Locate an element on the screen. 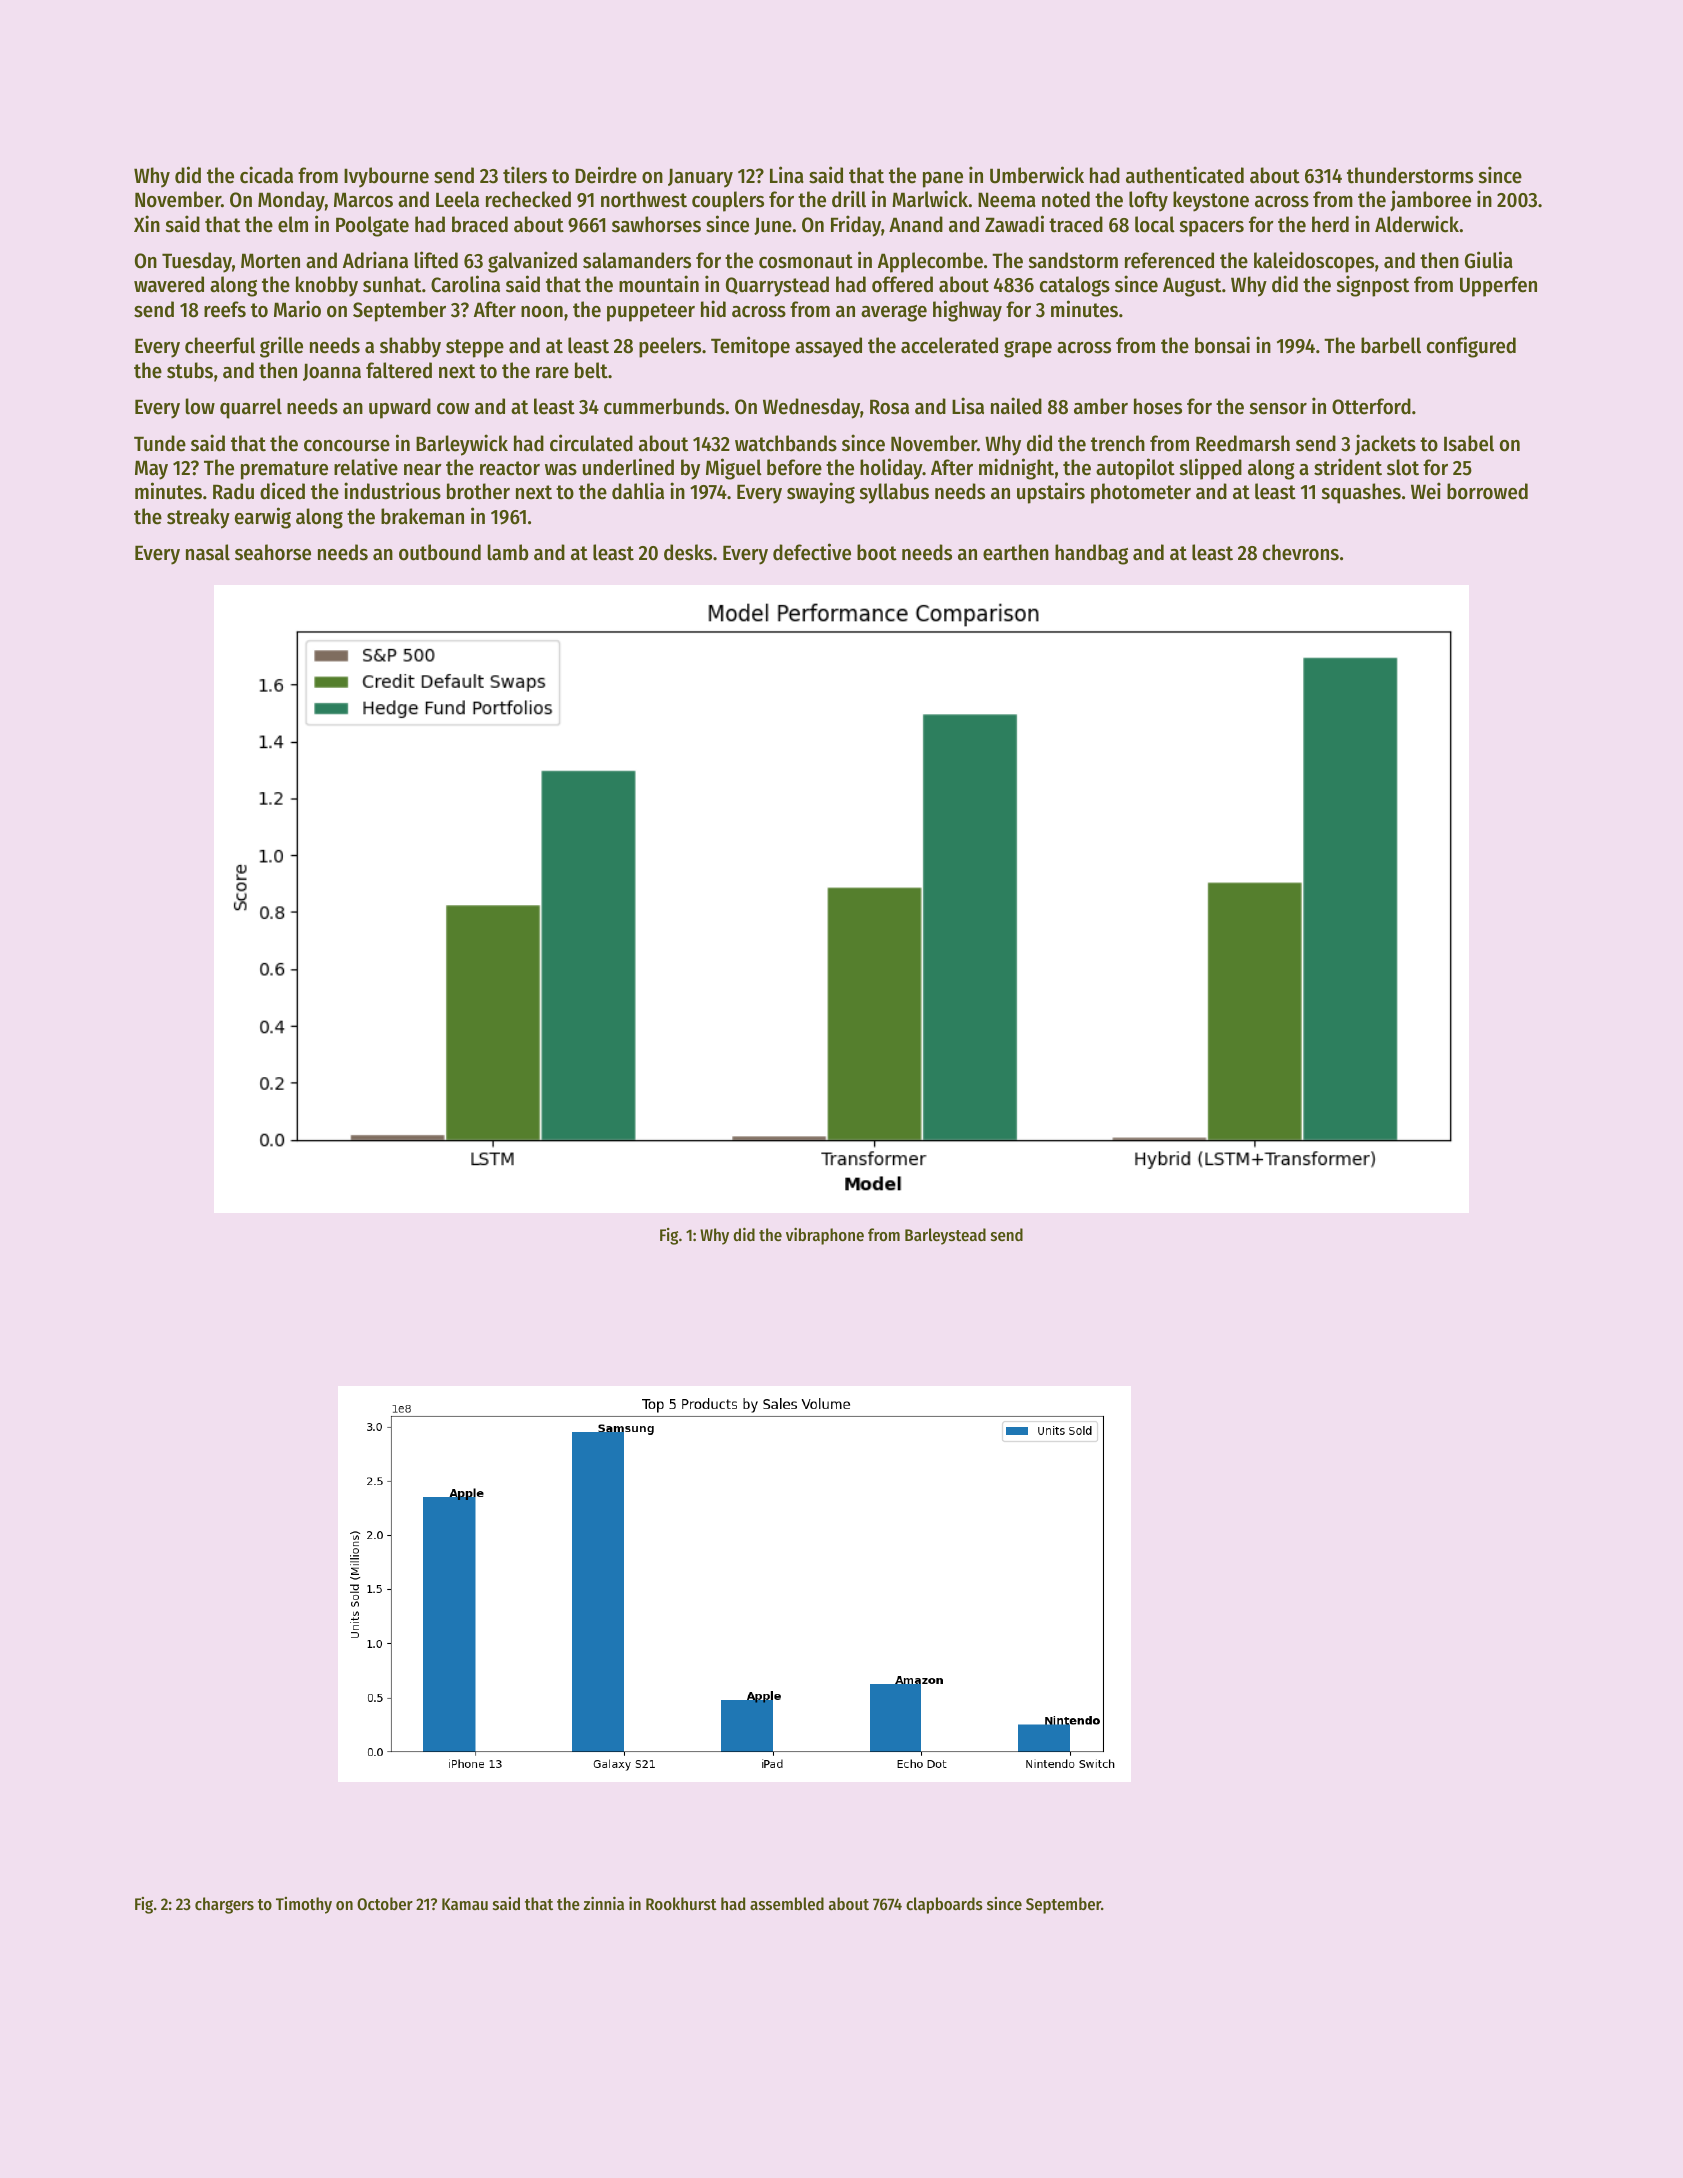 The image size is (1683, 2178). barbell is located at coordinates (1391, 345).
